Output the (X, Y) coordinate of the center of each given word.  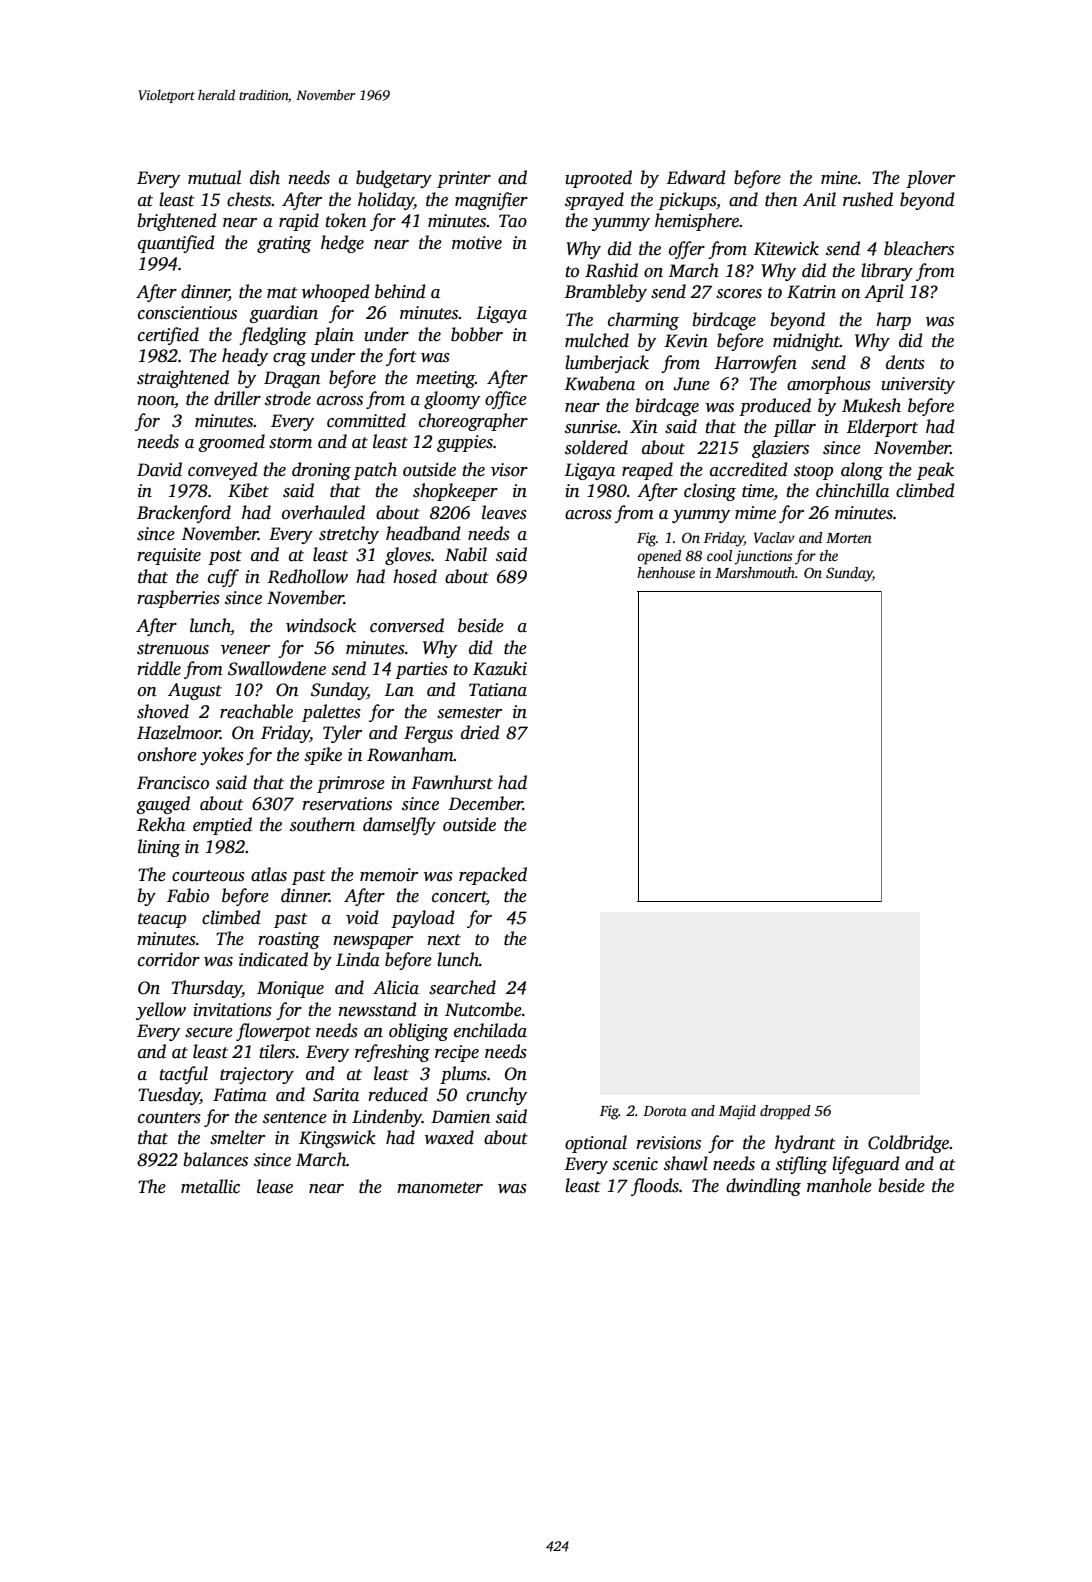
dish (265, 177)
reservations (347, 804)
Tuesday (169, 1096)
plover (930, 179)
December (486, 803)
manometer (440, 1188)
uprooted (598, 179)
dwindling (763, 1187)
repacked (493, 876)
